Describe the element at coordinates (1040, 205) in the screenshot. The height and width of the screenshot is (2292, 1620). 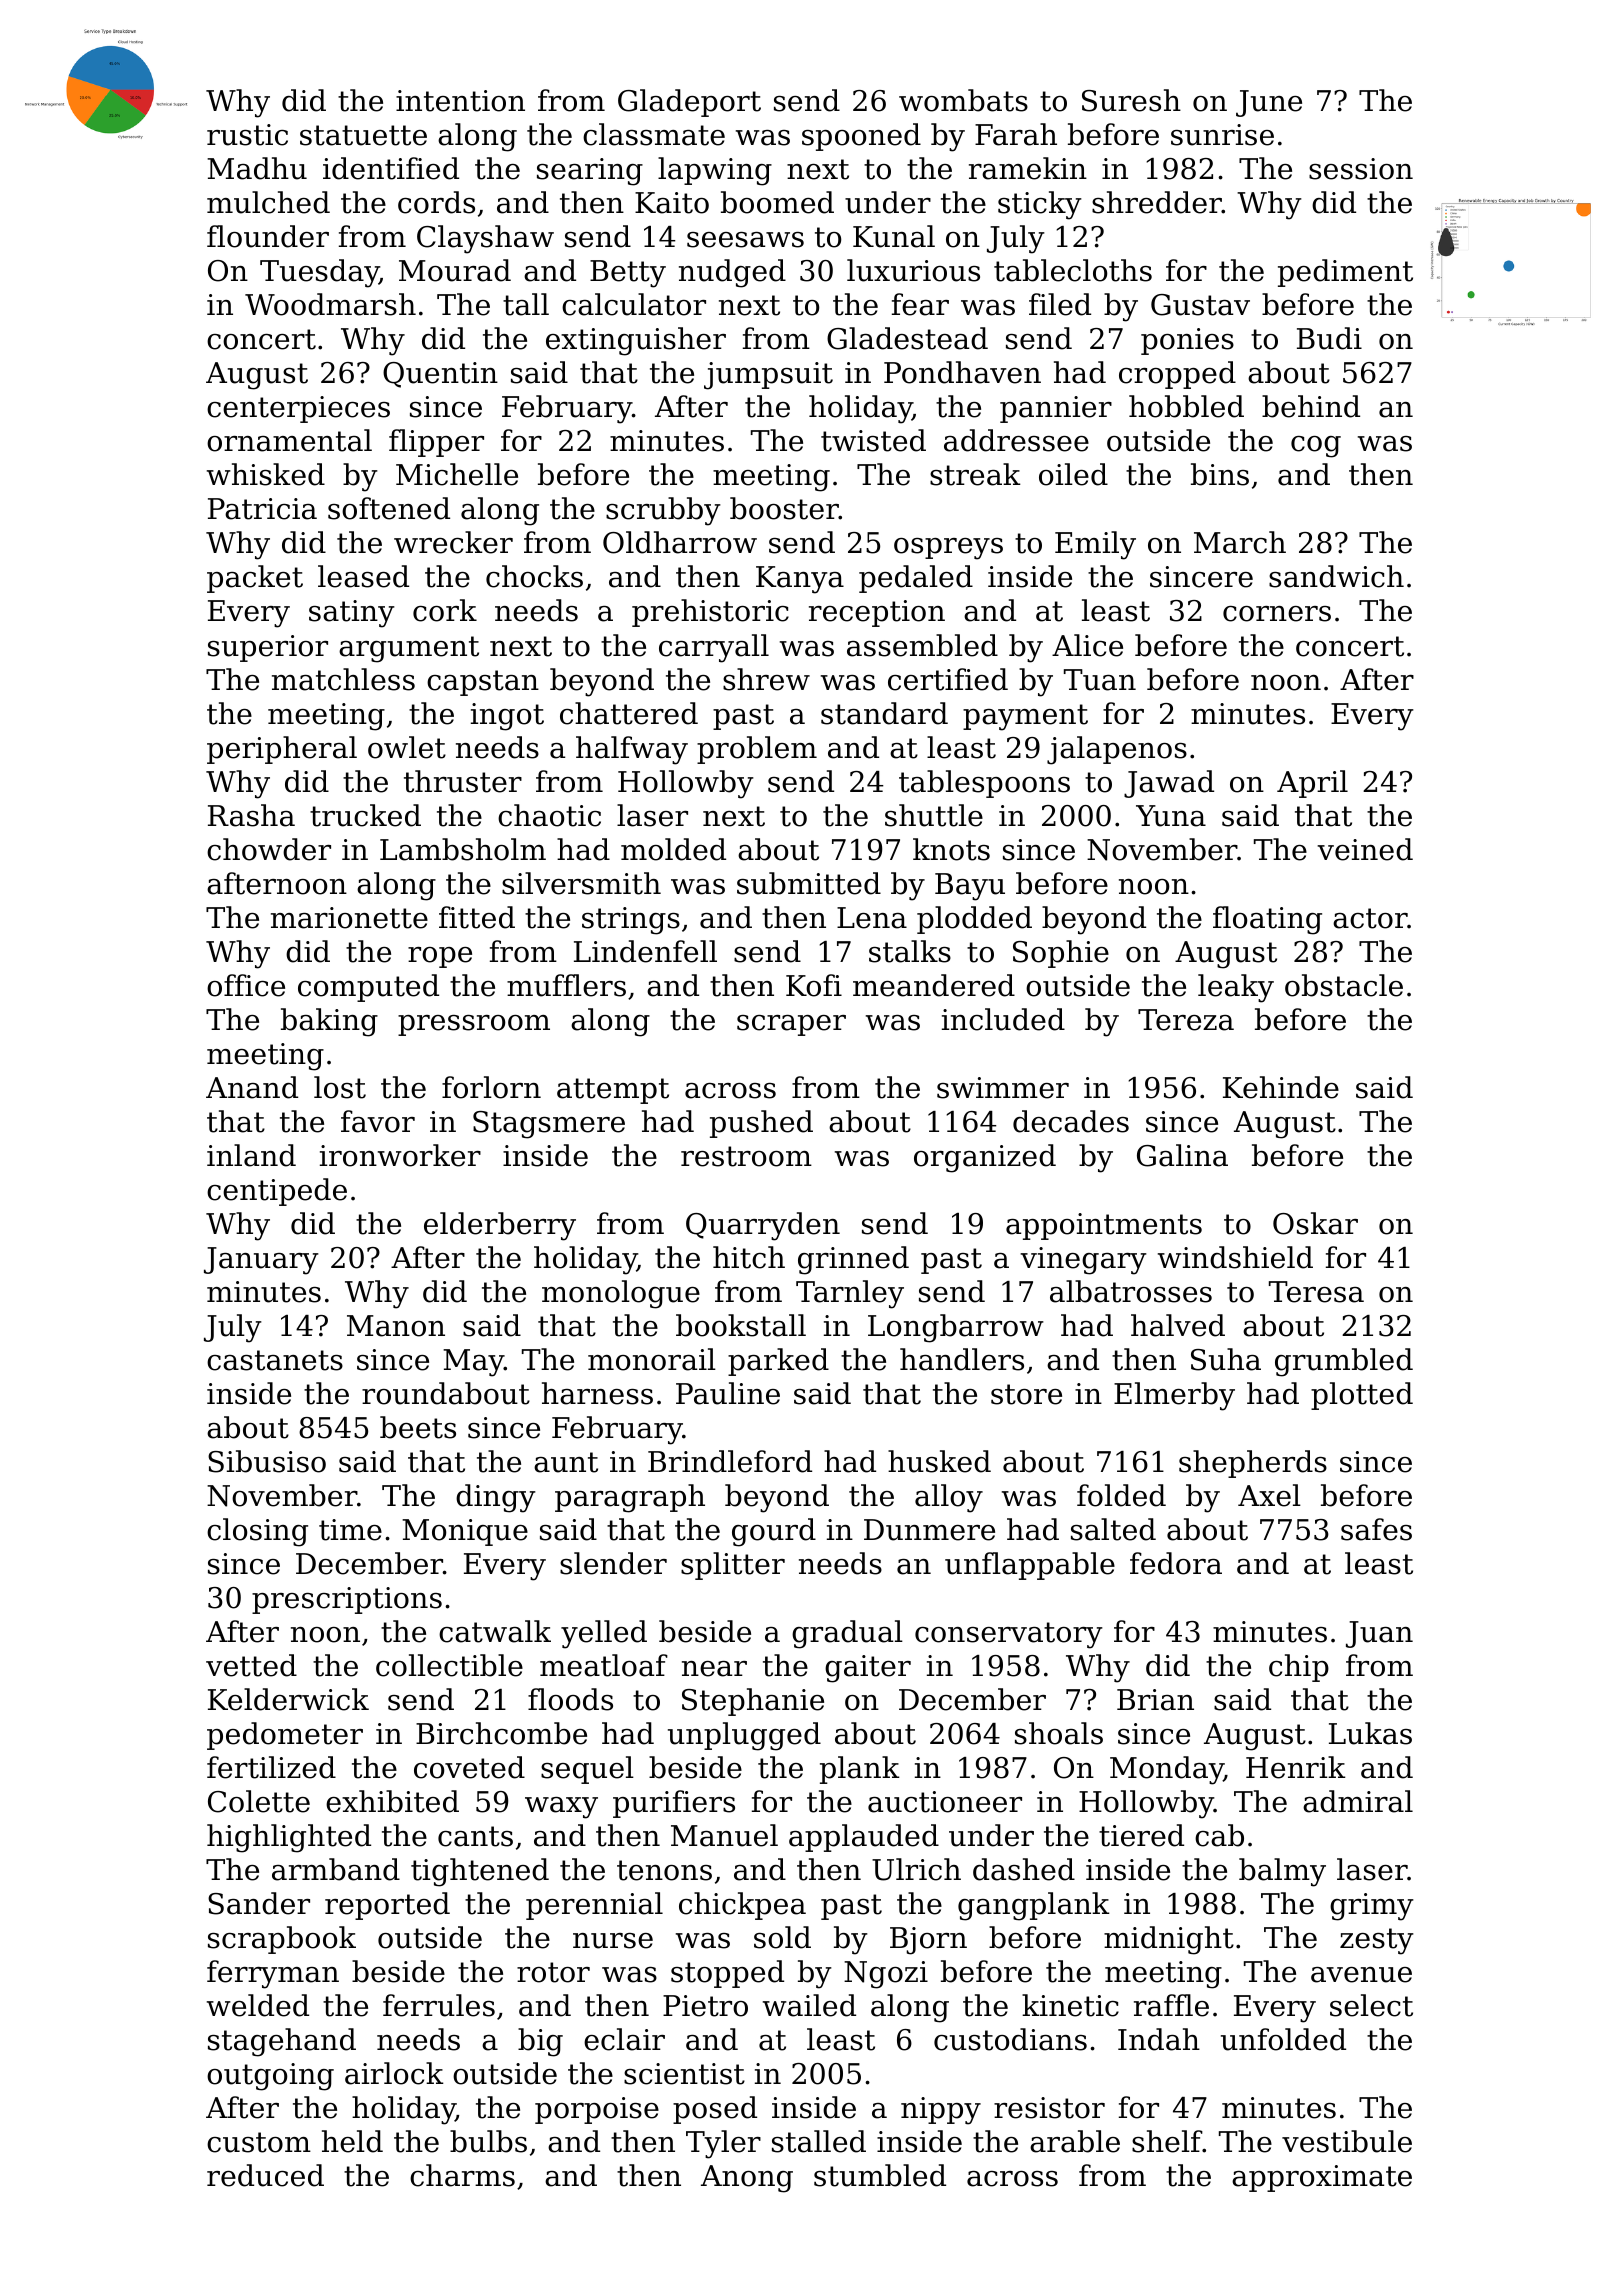
I see `sticky` at that location.
